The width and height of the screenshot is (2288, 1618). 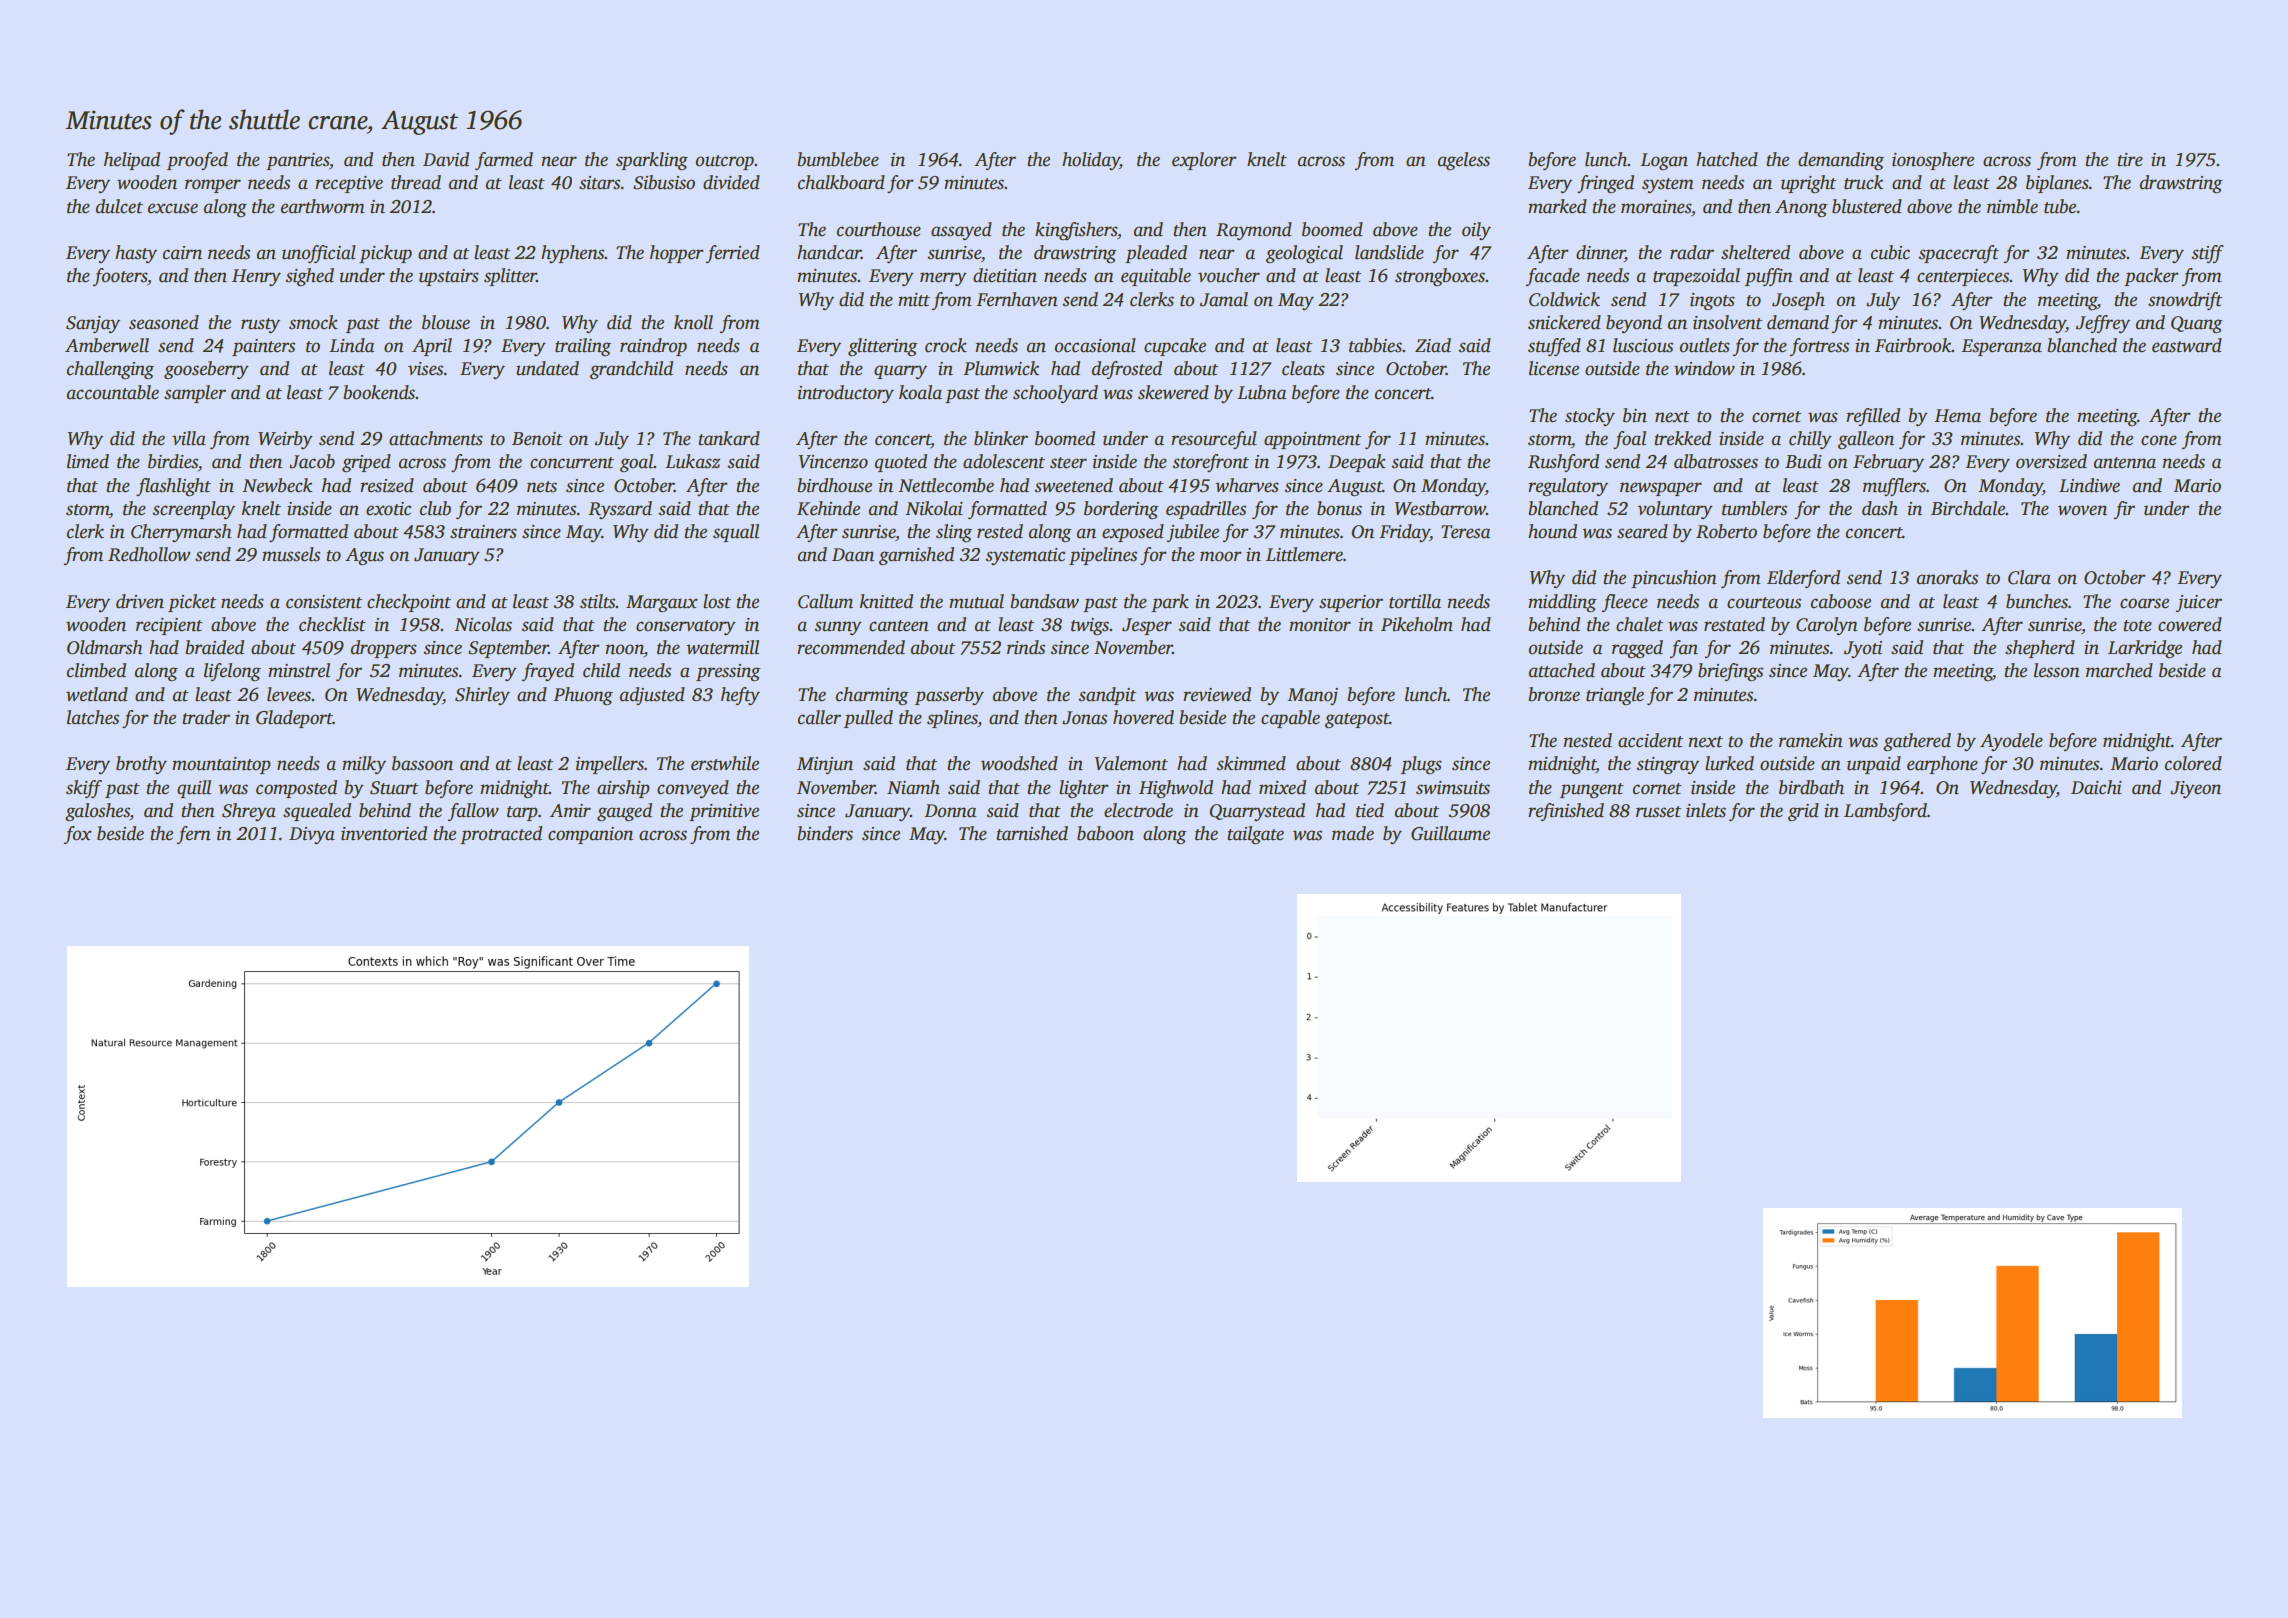 I want to click on Lambsford, so click(x=1885, y=812).
